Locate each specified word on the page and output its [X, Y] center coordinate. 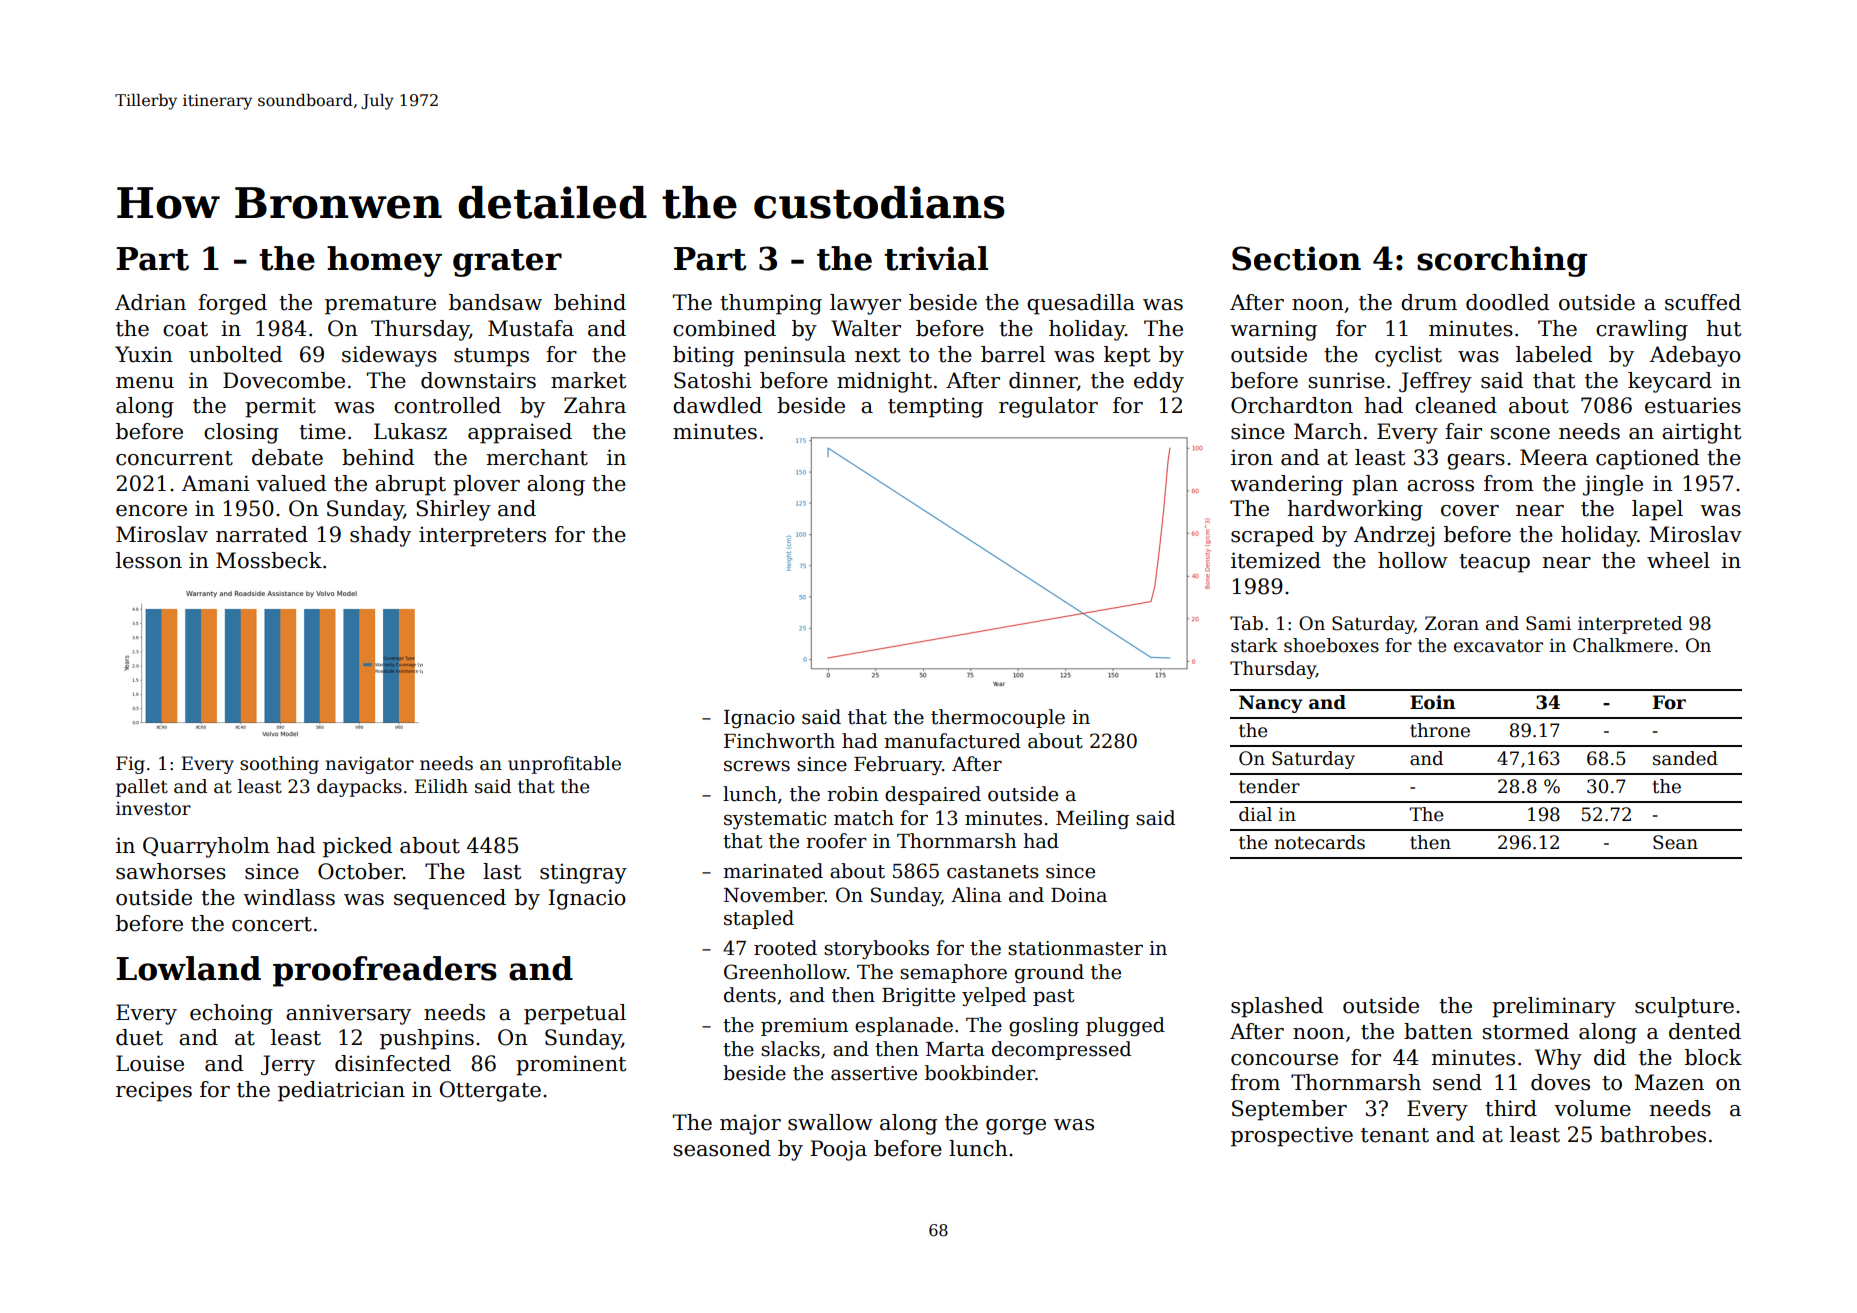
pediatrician [341, 1091]
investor [153, 808]
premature [380, 305]
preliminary [1554, 1007]
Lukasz [410, 431]
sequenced [450, 899]
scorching [1502, 261]
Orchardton [1292, 405]
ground [1049, 973]
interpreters [482, 536]
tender [1269, 786]
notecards [1319, 842]
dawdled [717, 405]
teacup [1494, 563]
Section [1296, 258]
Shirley [453, 510]
